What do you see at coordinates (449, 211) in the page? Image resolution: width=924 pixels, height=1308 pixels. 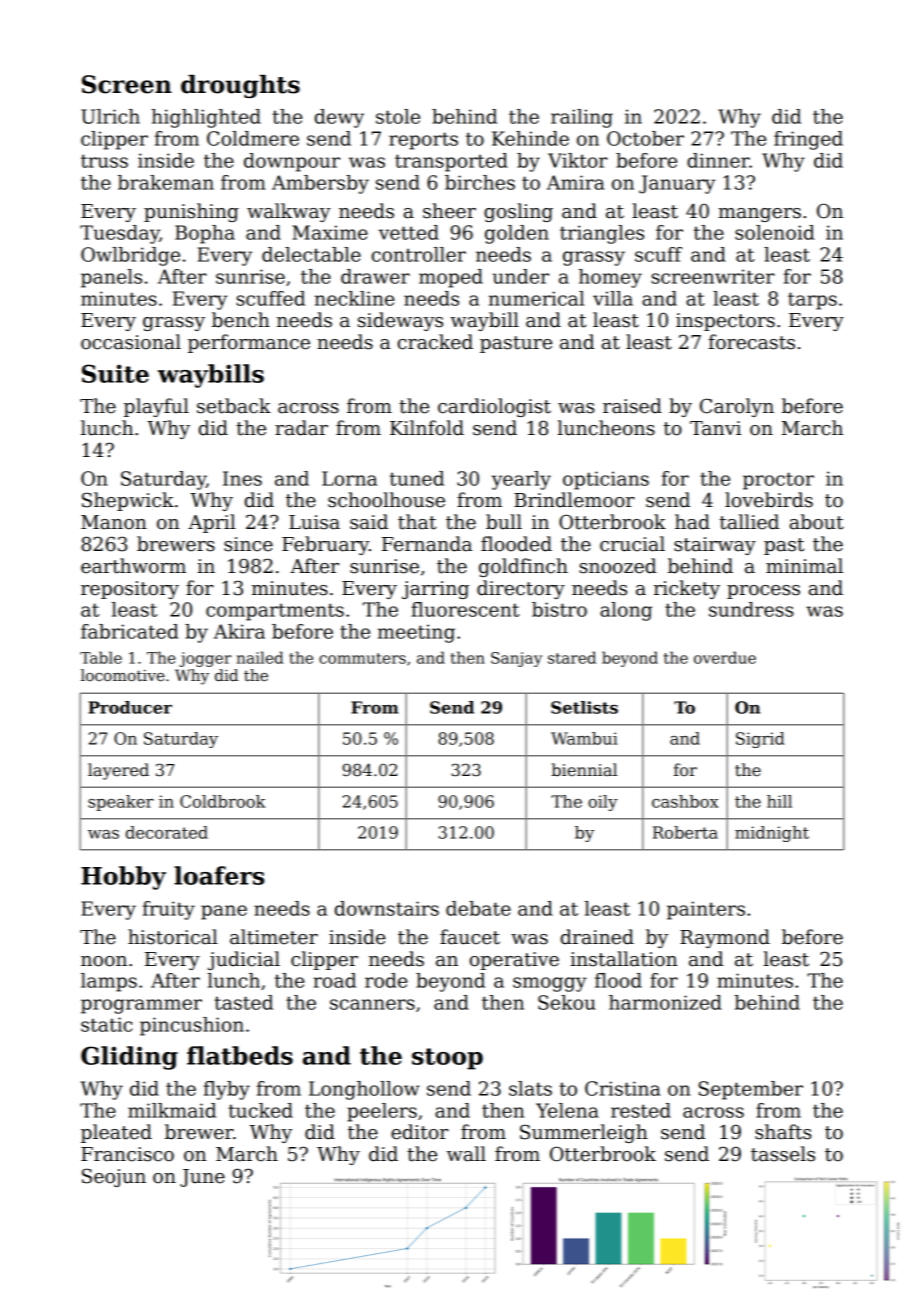 I see `sheer` at bounding box center [449, 211].
